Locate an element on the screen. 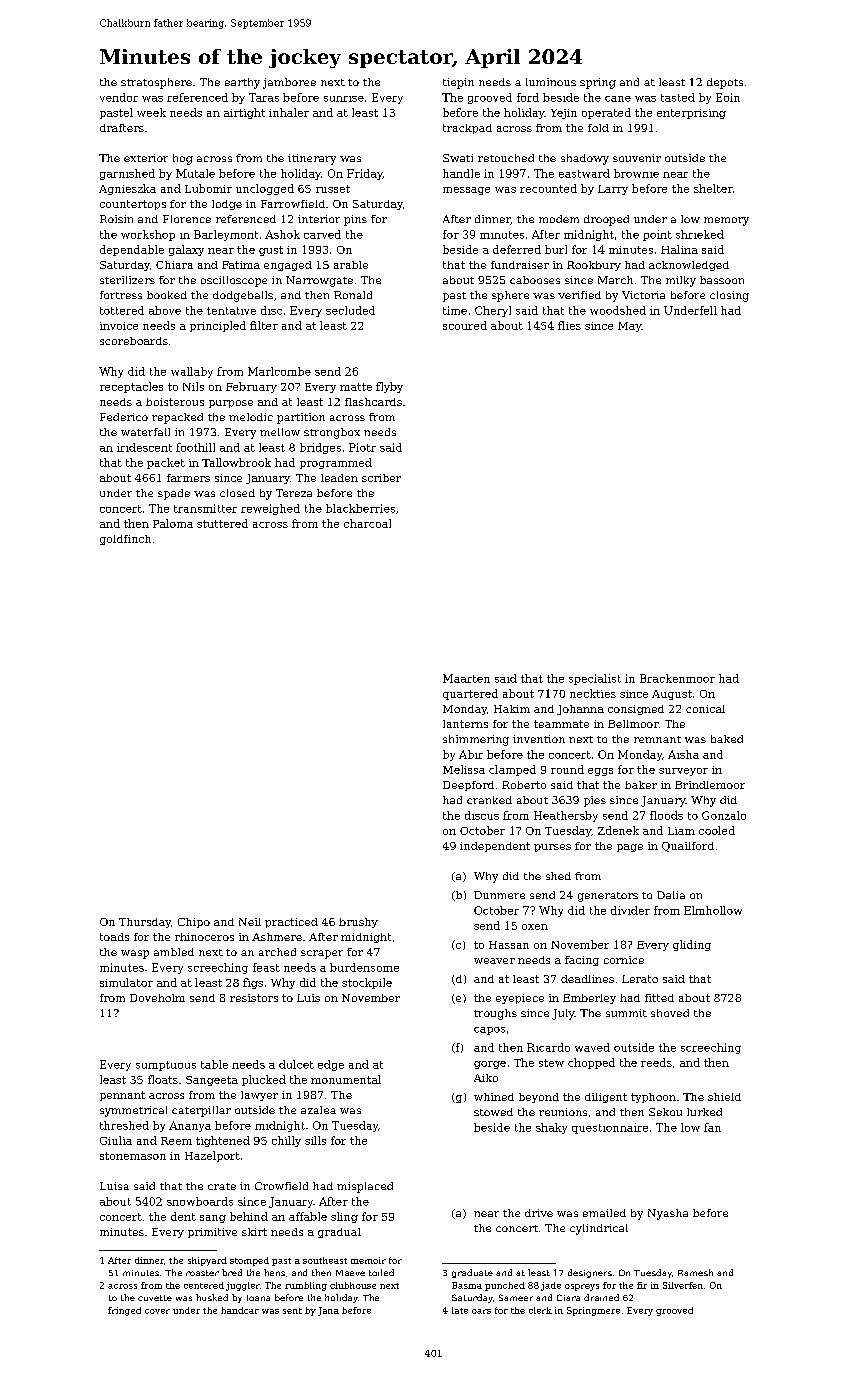  shoved is located at coordinates (670, 1013).
